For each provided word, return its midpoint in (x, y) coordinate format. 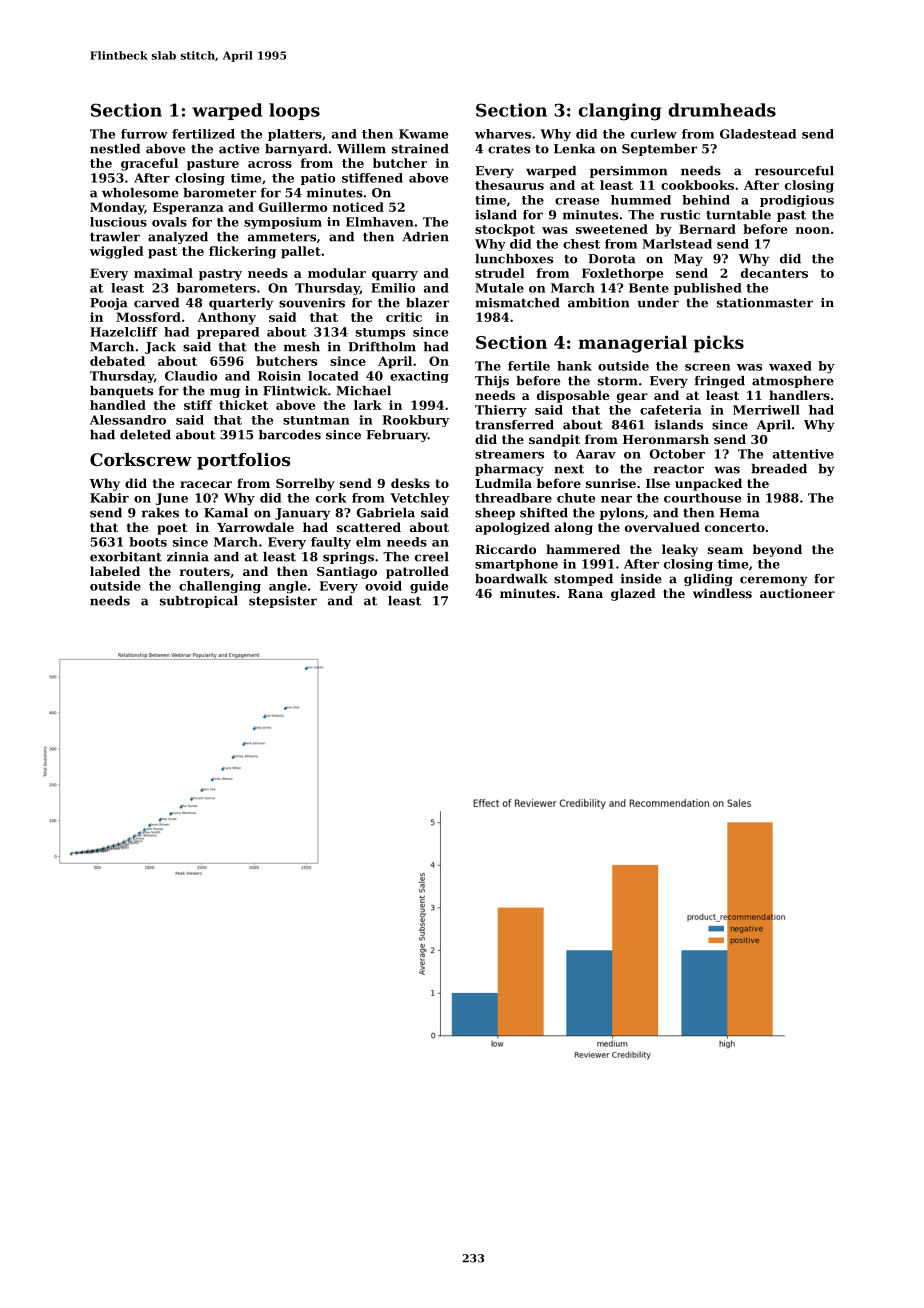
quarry (395, 276)
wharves (503, 134)
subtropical (199, 602)
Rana (585, 593)
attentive (803, 454)
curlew (654, 134)
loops (294, 111)
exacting (419, 377)
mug (225, 393)
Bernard (707, 229)
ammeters (282, 237)
